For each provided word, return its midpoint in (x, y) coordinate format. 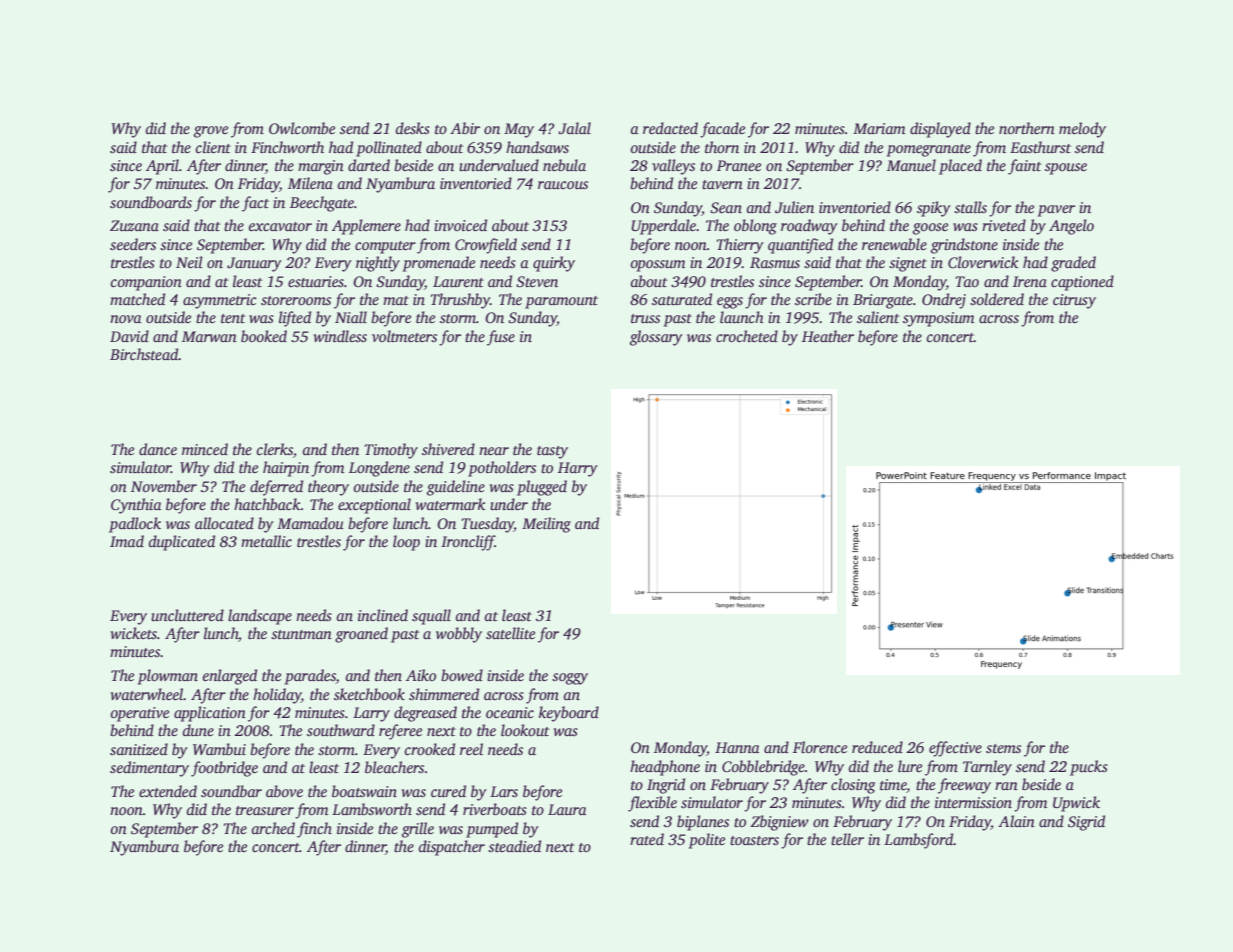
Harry (578, 469)
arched (273, 828)
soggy (570, 679)
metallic (266, 541)
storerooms (296, 301)
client (213, 147)
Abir (465, 128)
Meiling (546, 525)
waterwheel (147, 694)
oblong (755, 227)
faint (1024, 167)
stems (1003, 749)
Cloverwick (983, 262)
